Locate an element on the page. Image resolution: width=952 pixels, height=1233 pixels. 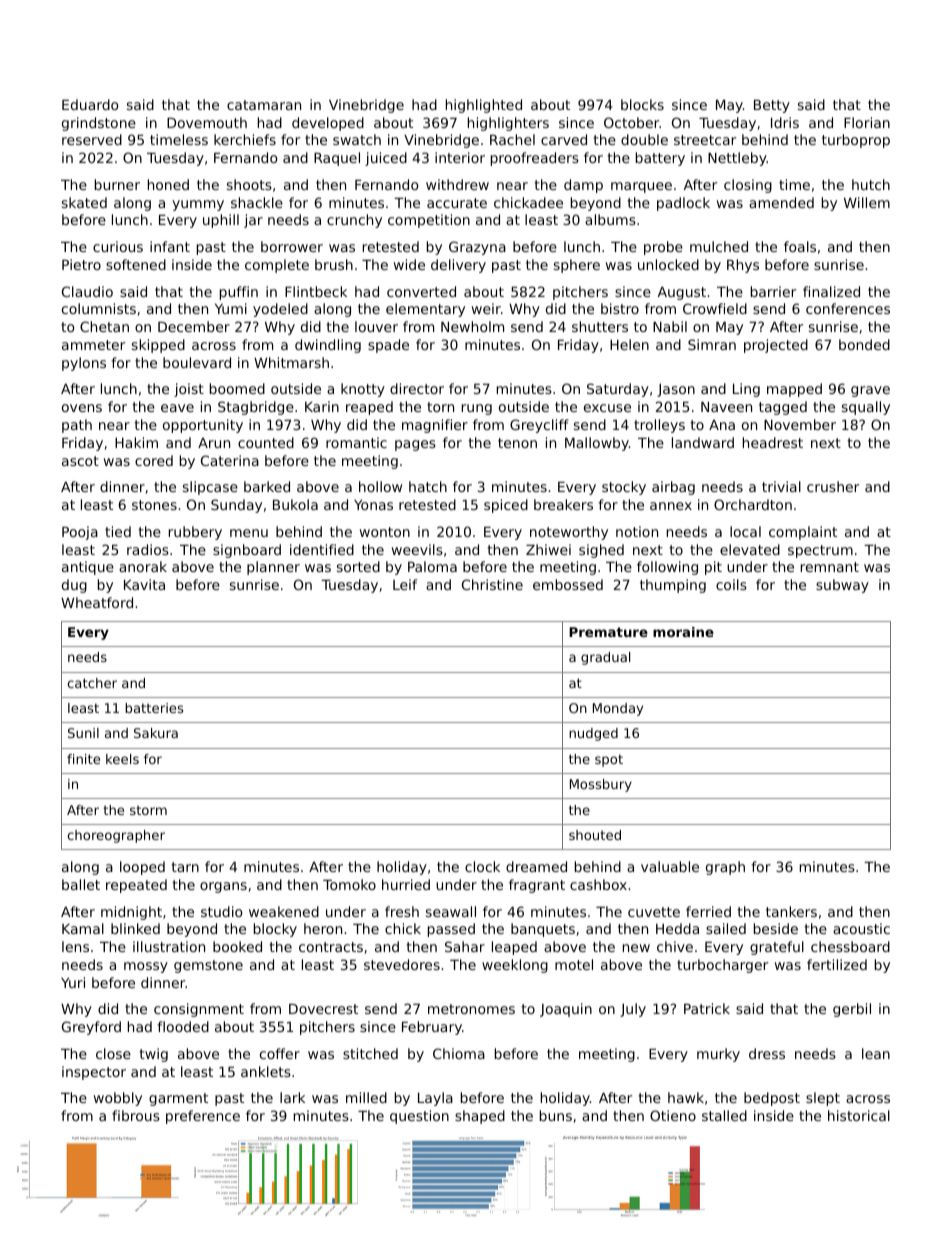
Eduardo is located at coordinates (90, 104).
